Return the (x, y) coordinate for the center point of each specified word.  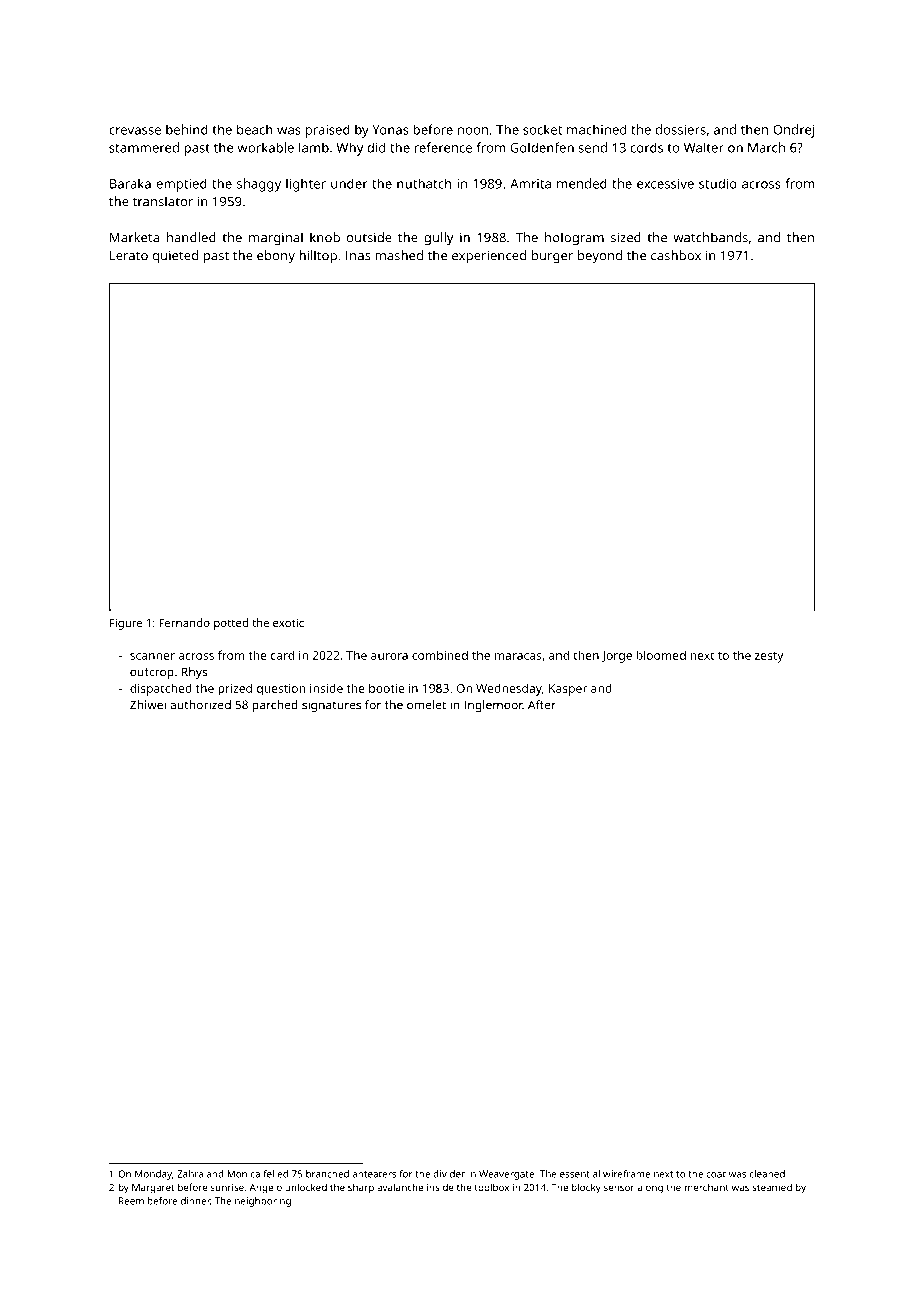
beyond (600, 257)
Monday (153, 1175)
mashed (399, 255)
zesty (769, 657)
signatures (331, 706)
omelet (426, 705)
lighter (306, 185)
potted (231, 624)
